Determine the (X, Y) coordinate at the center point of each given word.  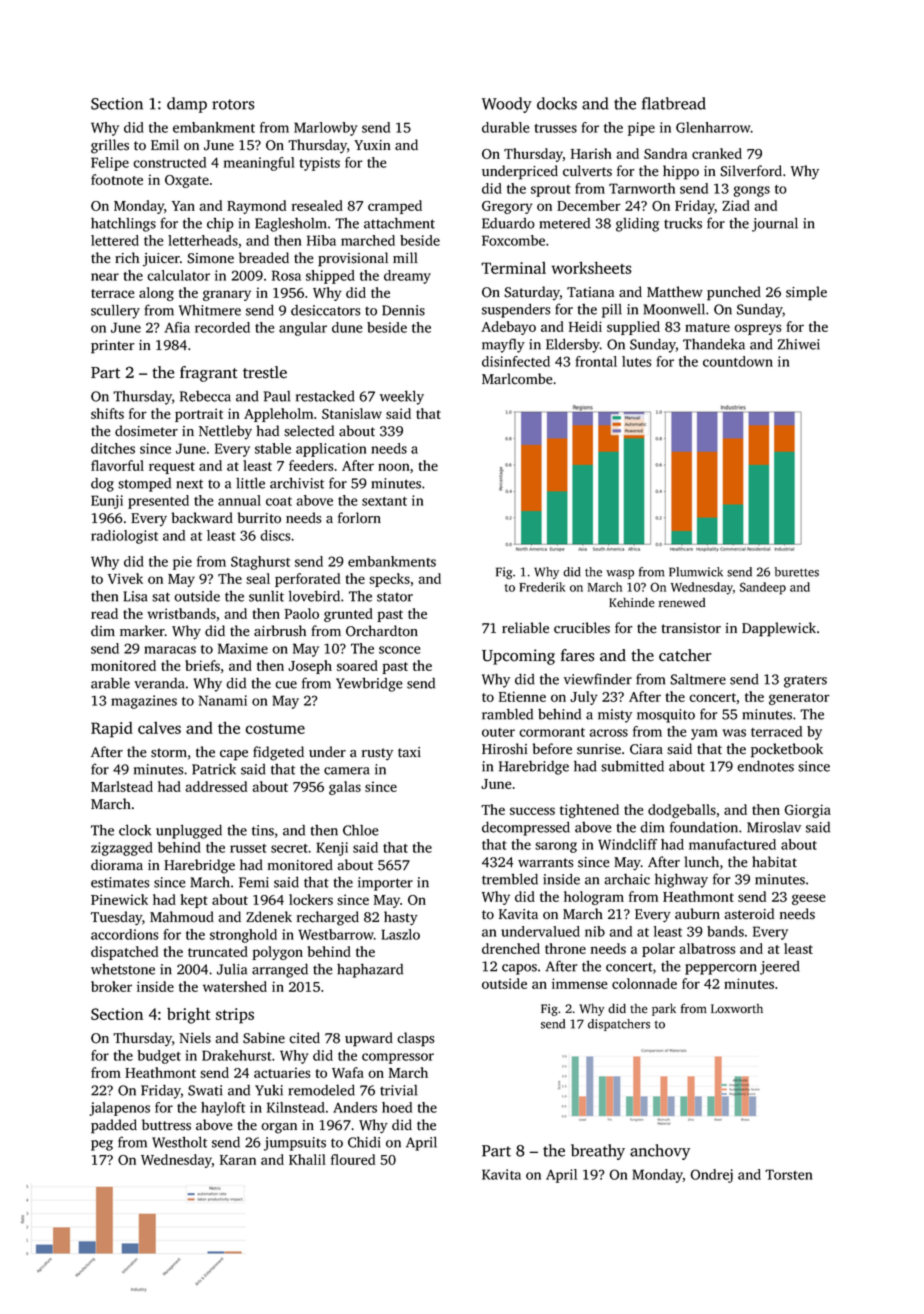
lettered (115, 240)
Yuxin (372, 145)
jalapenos (119, 1109)
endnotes (765, 766)
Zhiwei (799, 344)
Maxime (243, 648)
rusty (377, 754)
